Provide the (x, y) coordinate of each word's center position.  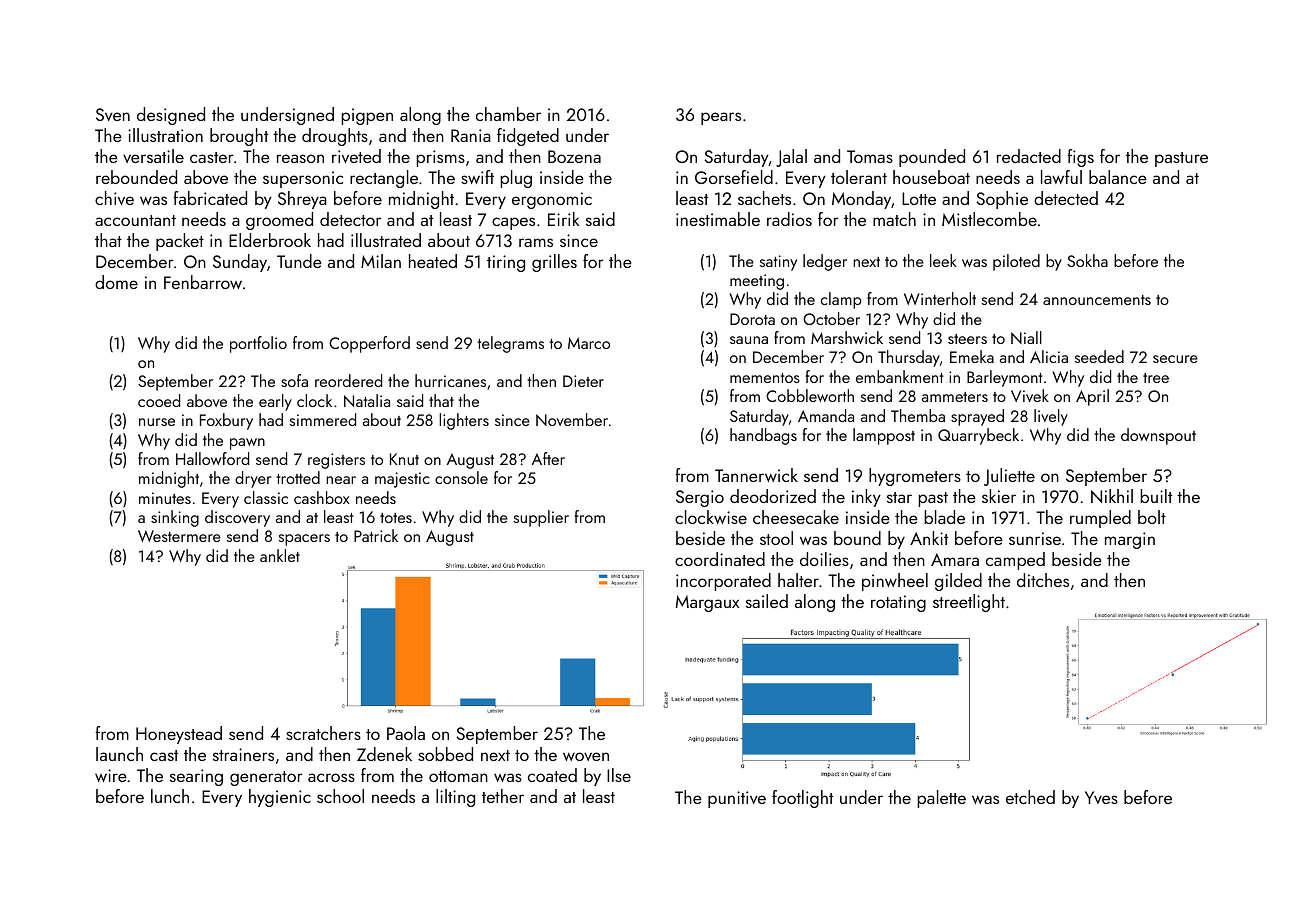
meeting (757, 282)
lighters (464, 421)
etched (1030, 797)
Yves (1101, 797)
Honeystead (179, 735)
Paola (406, 733)
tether (503, 796)
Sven (113, 114)
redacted (1029, 156)
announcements (1097, 300)
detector (350, 219)
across (331, 777)
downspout (1158, 436)
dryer (253, 479)
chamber (508, 114)
